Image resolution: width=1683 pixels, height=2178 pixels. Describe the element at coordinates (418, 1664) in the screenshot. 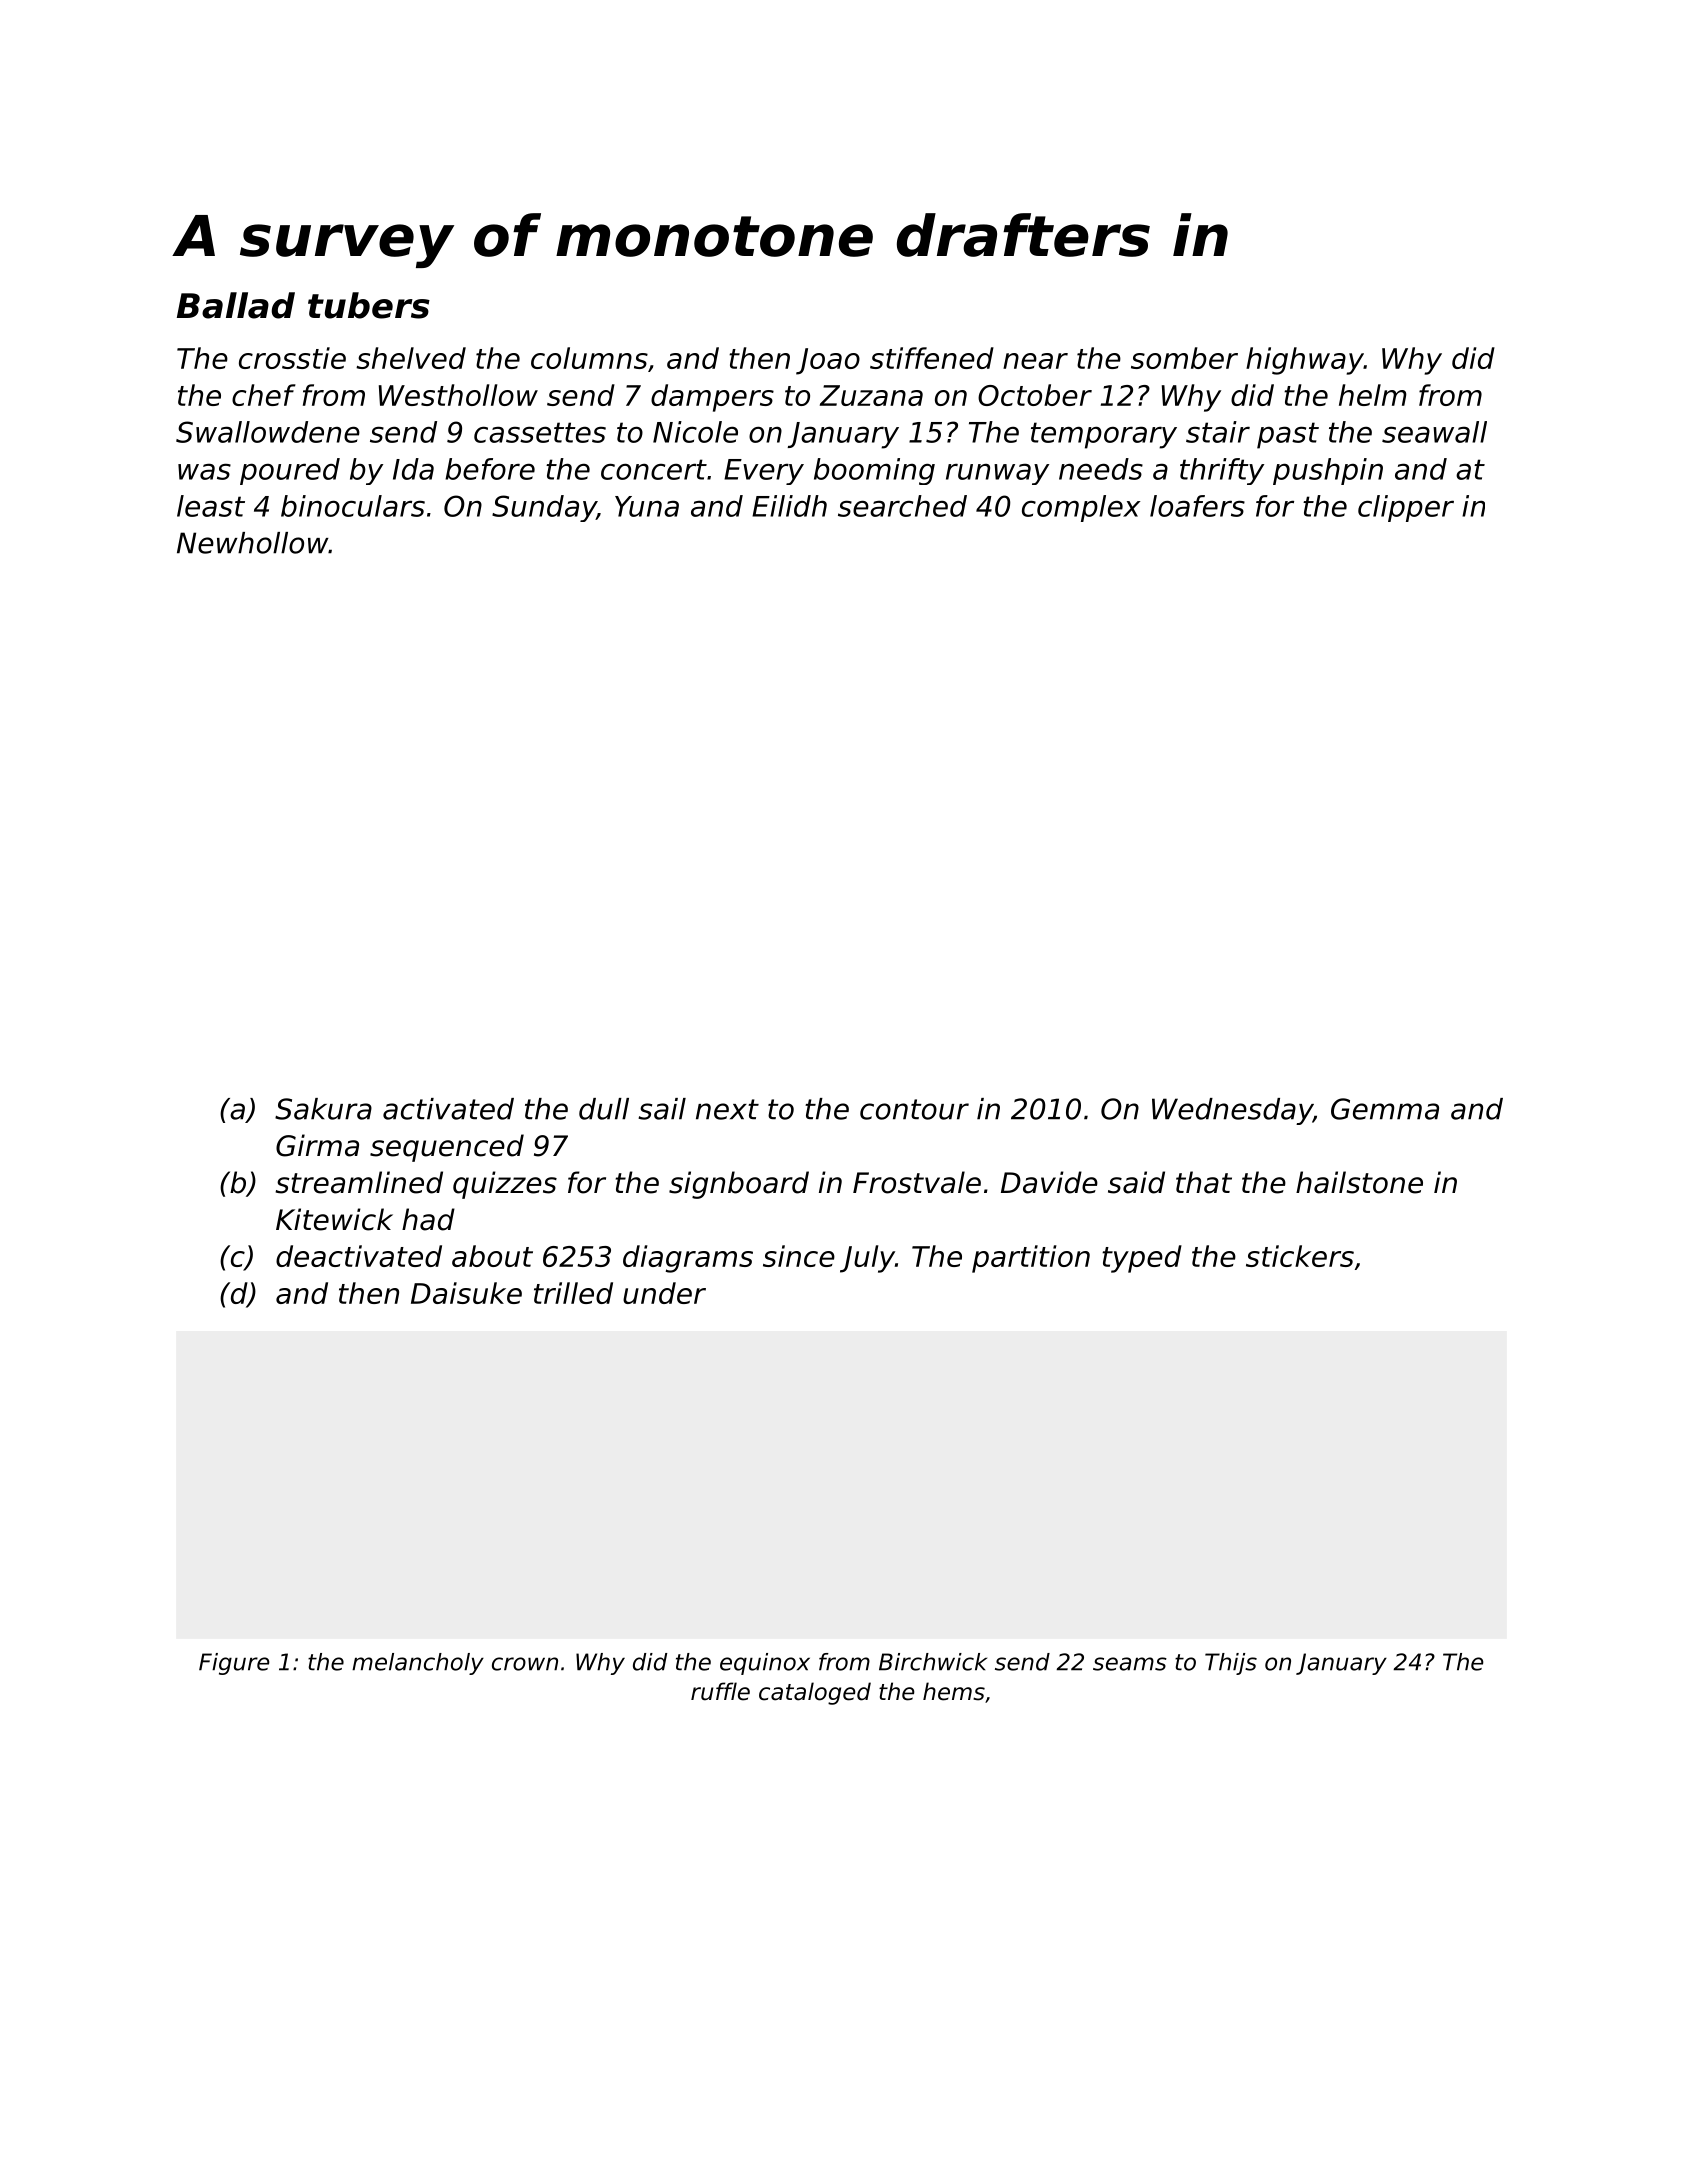

I see `melancholy` at that location.
